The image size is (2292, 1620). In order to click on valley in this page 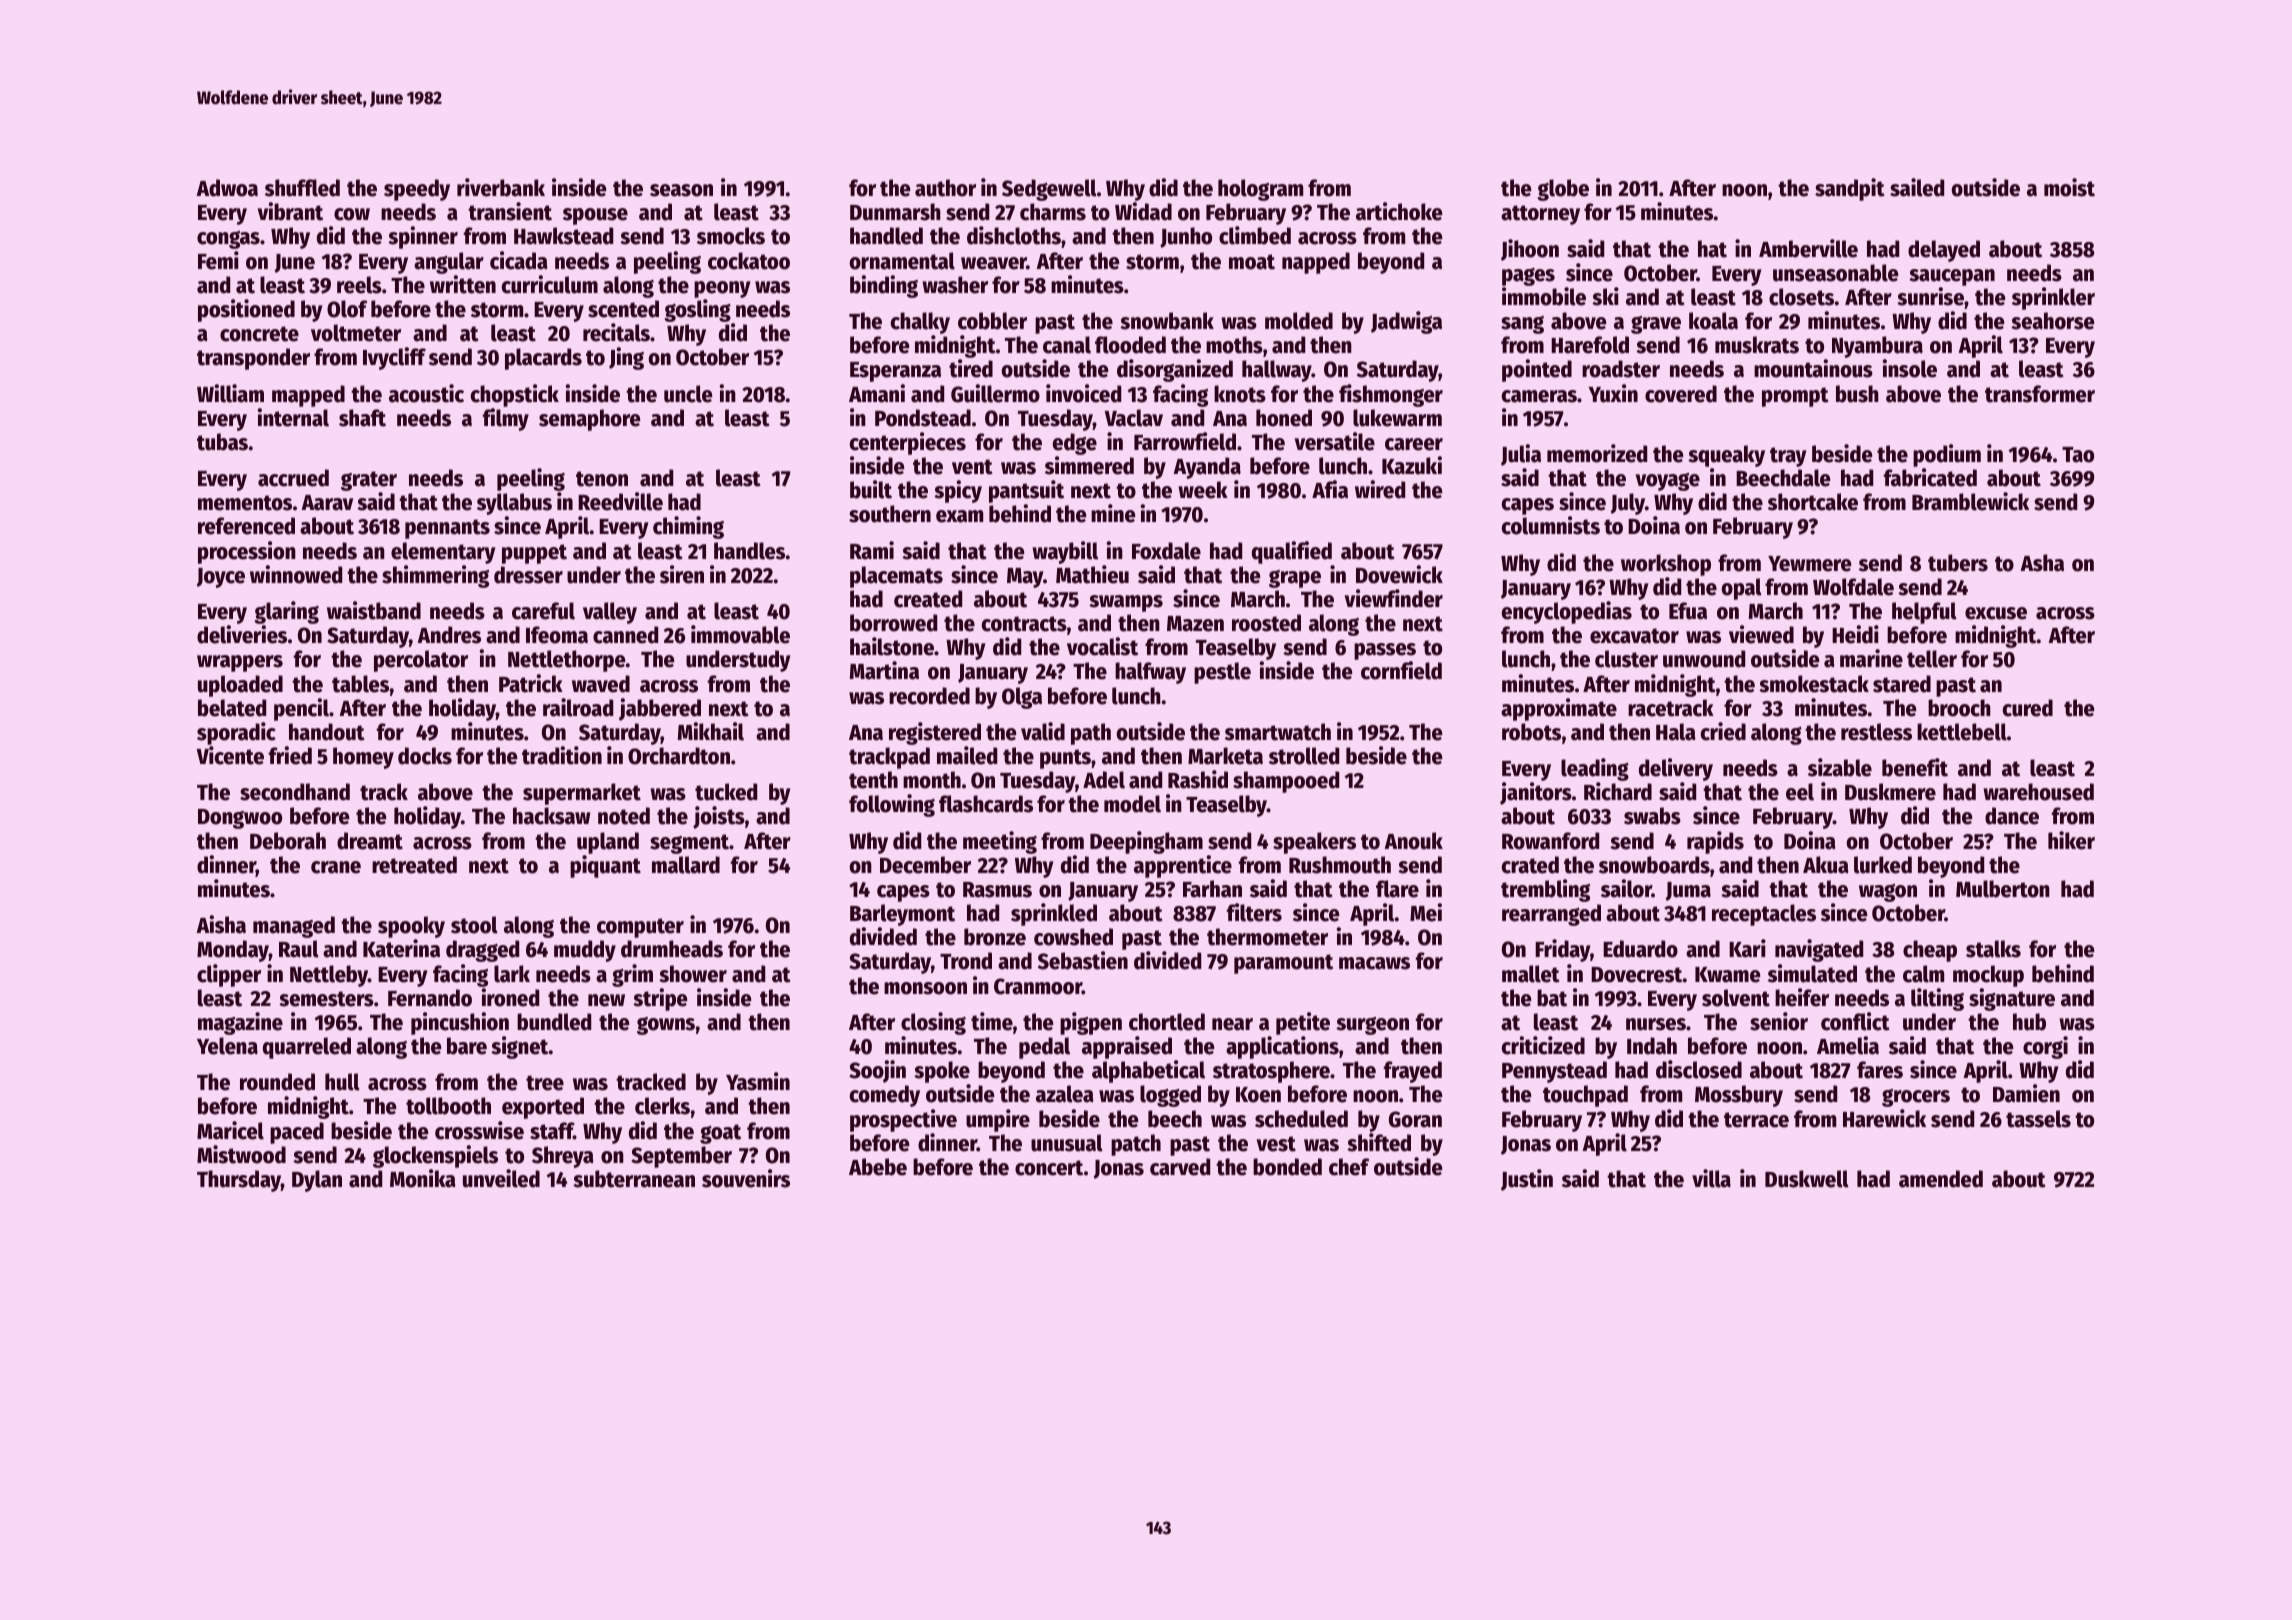, I will do `click(610, 613)`.
